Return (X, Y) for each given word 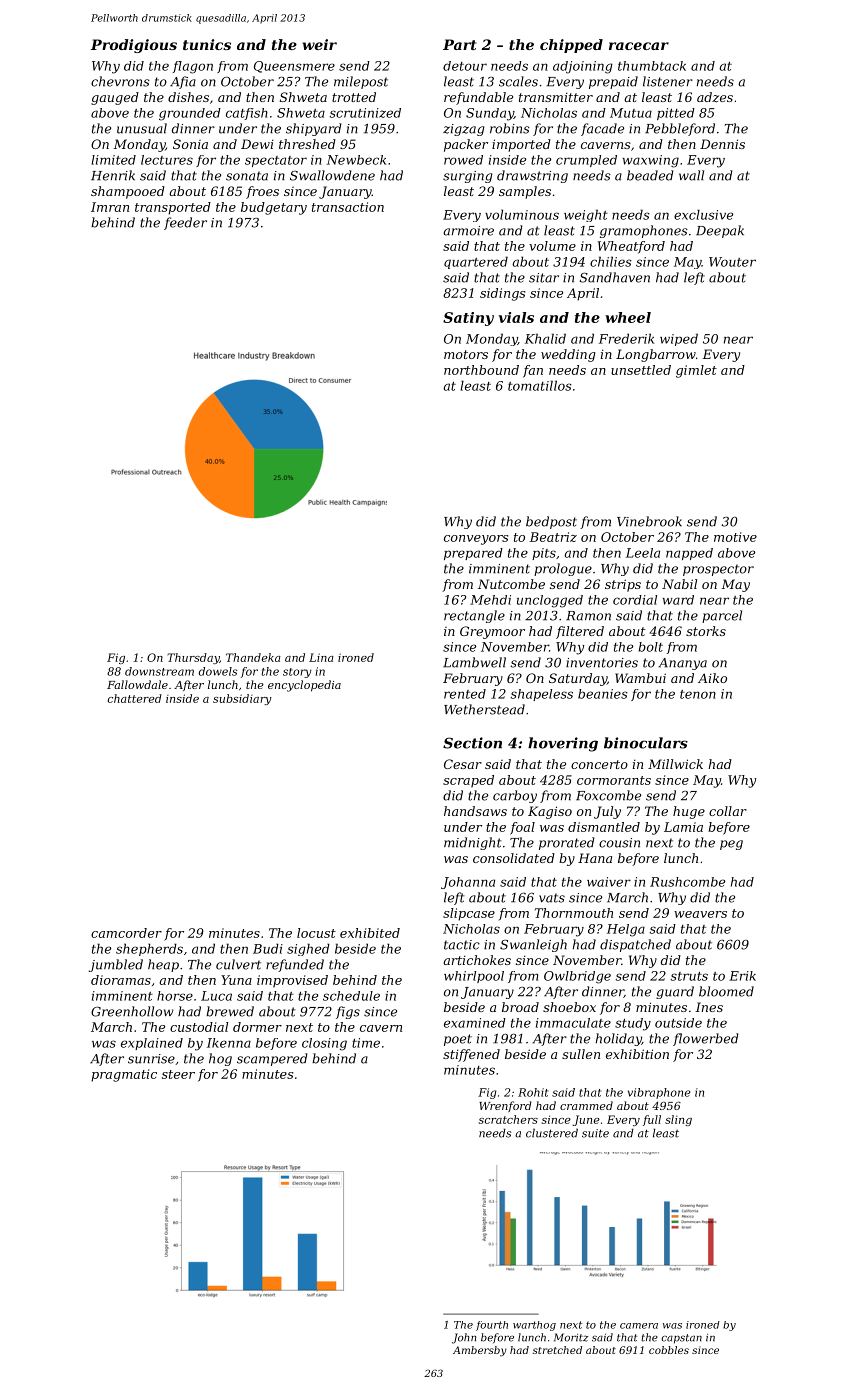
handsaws (475, 811)
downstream (159, 671)
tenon (698, 694)
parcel (722, 616)
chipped (571, 46)
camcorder (126, 933)
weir (320, 44)
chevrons (120, 81)
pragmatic (124, 1075)
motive (735, 537)
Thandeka (253, 657)
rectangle (474, 616)
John (464, 1338)
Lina (321, 657)
